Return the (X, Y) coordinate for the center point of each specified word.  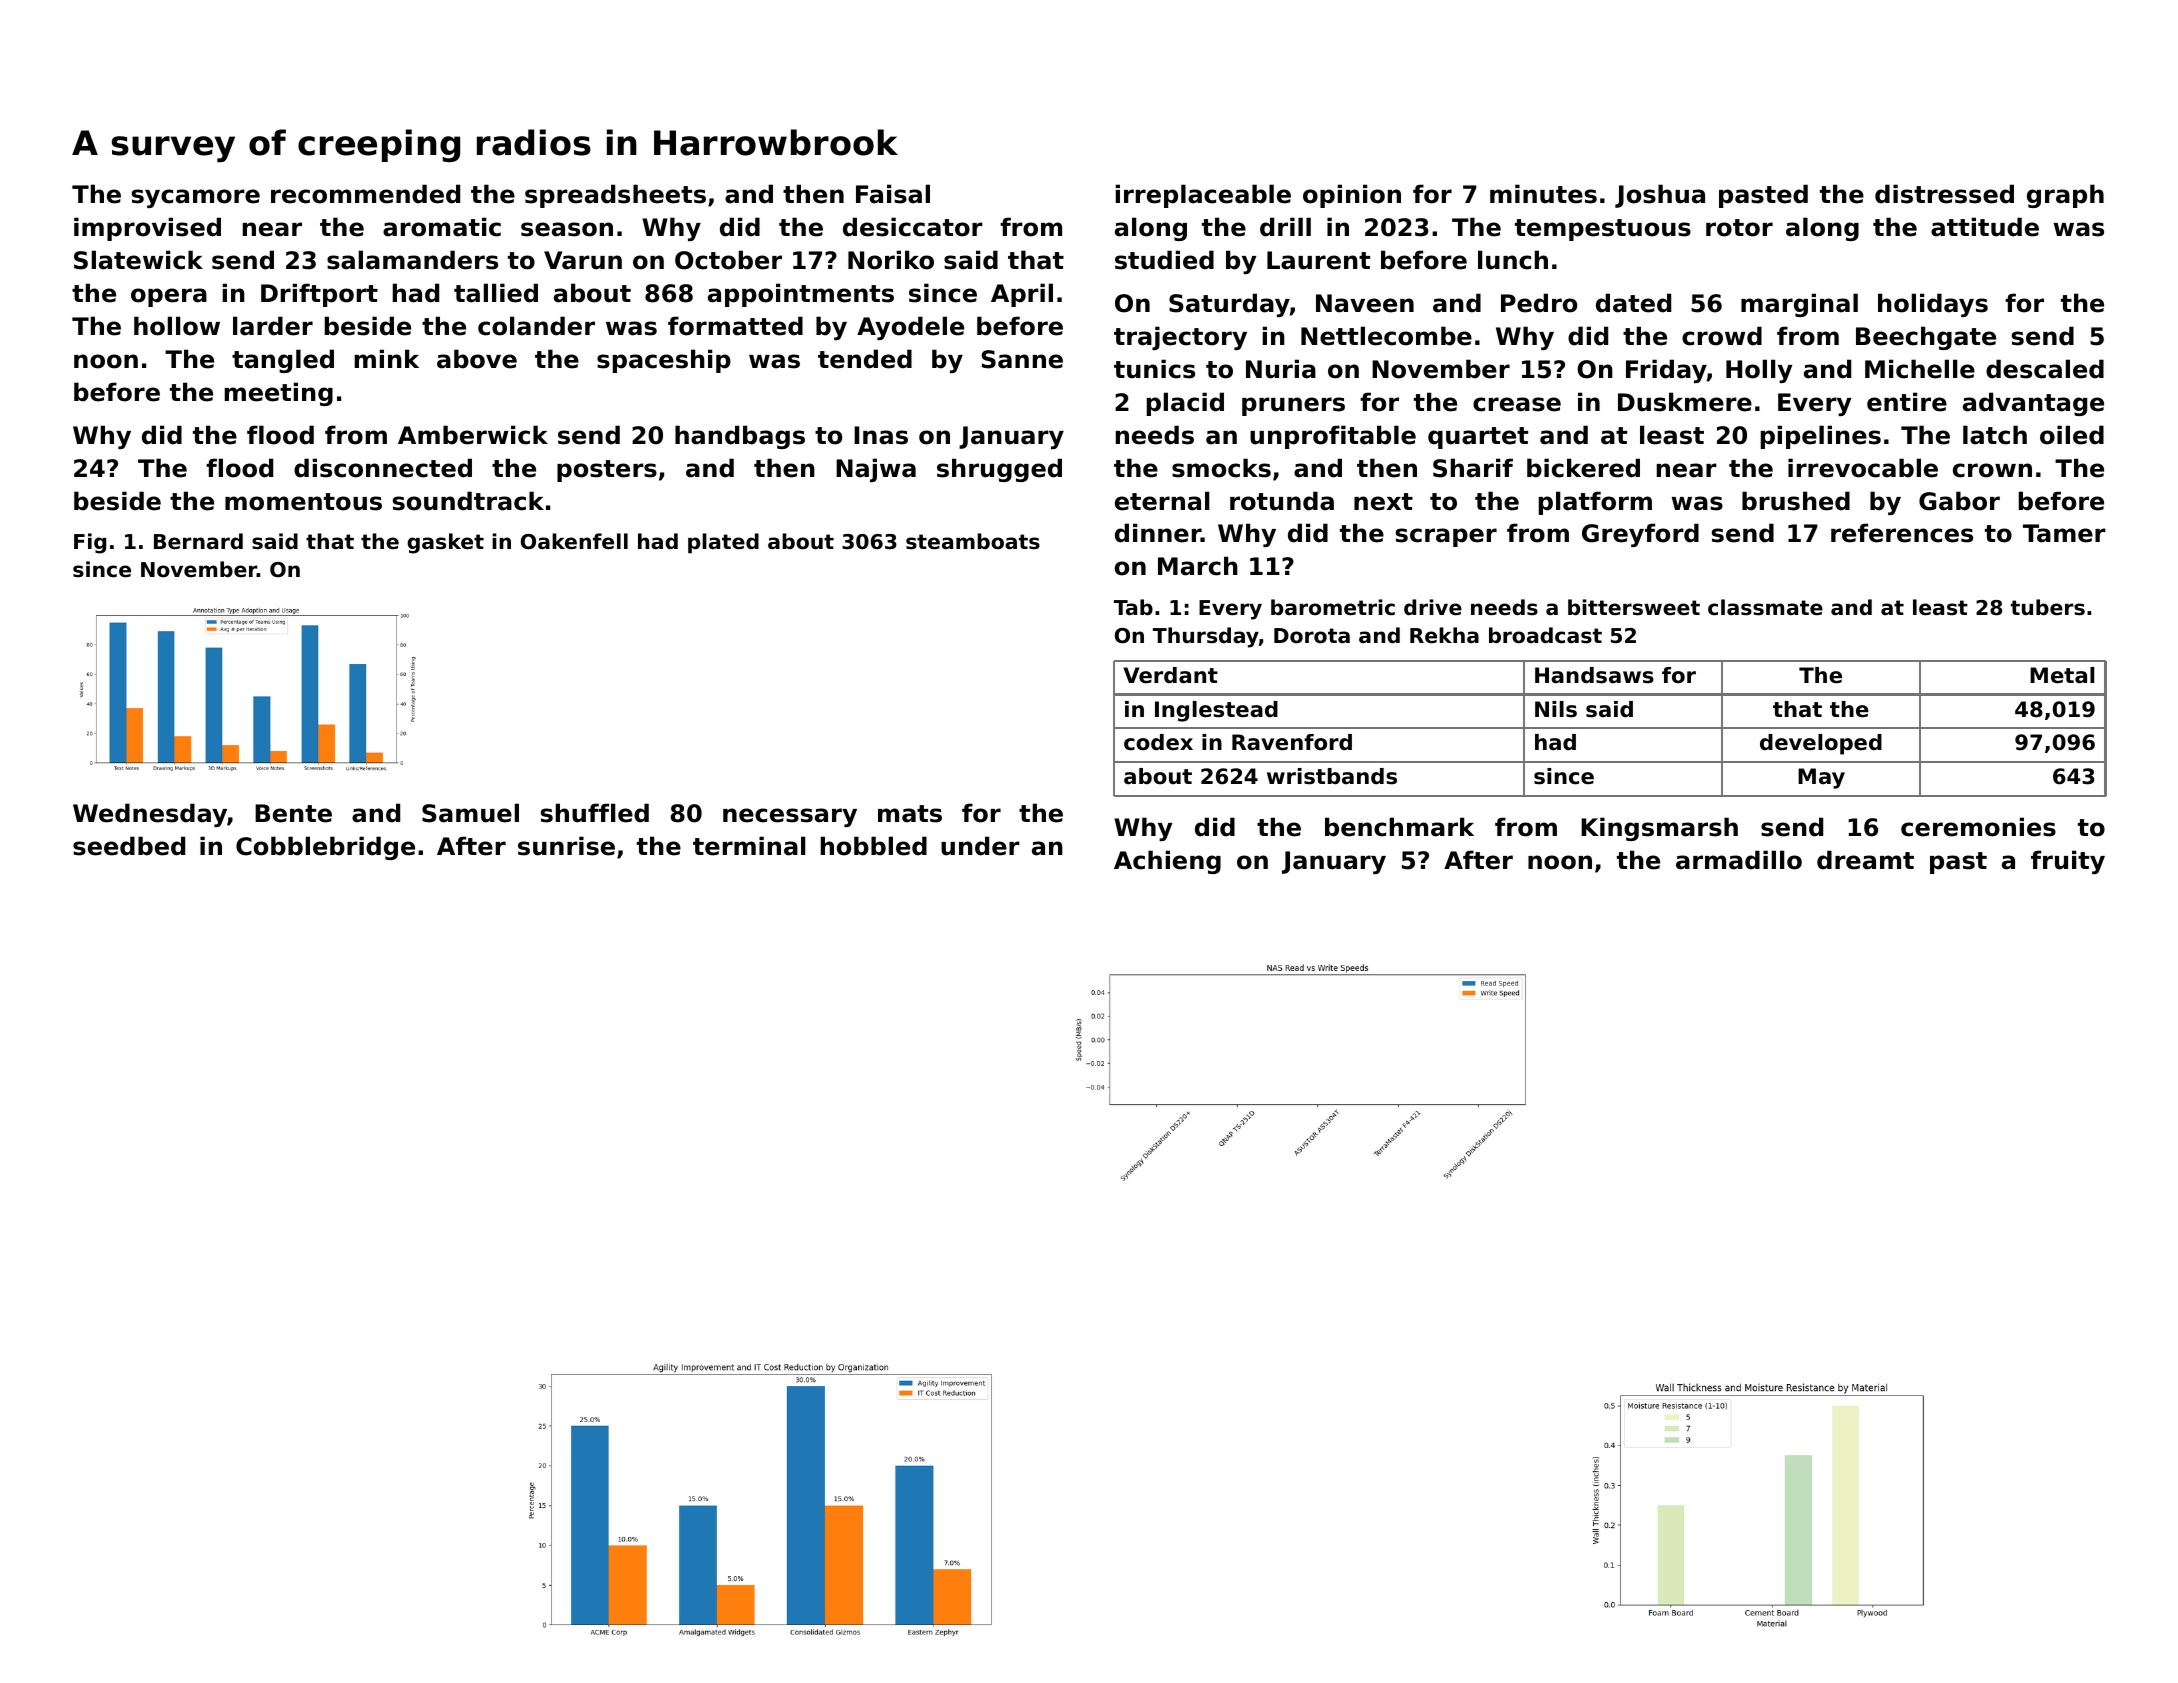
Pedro (1539, 303)
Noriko (891, 260)
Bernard (198, 541)
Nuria (1281, 369)
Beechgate (1926, 338)
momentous (303, 502)
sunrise (566, 846)
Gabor (1959, 501)
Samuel (470, 813)
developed (1821, 744)
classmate (1765, 607)
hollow (177, 326)
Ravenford (1292, 742)
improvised (147, 229)
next (1383, 502)
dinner (1158, 533)
